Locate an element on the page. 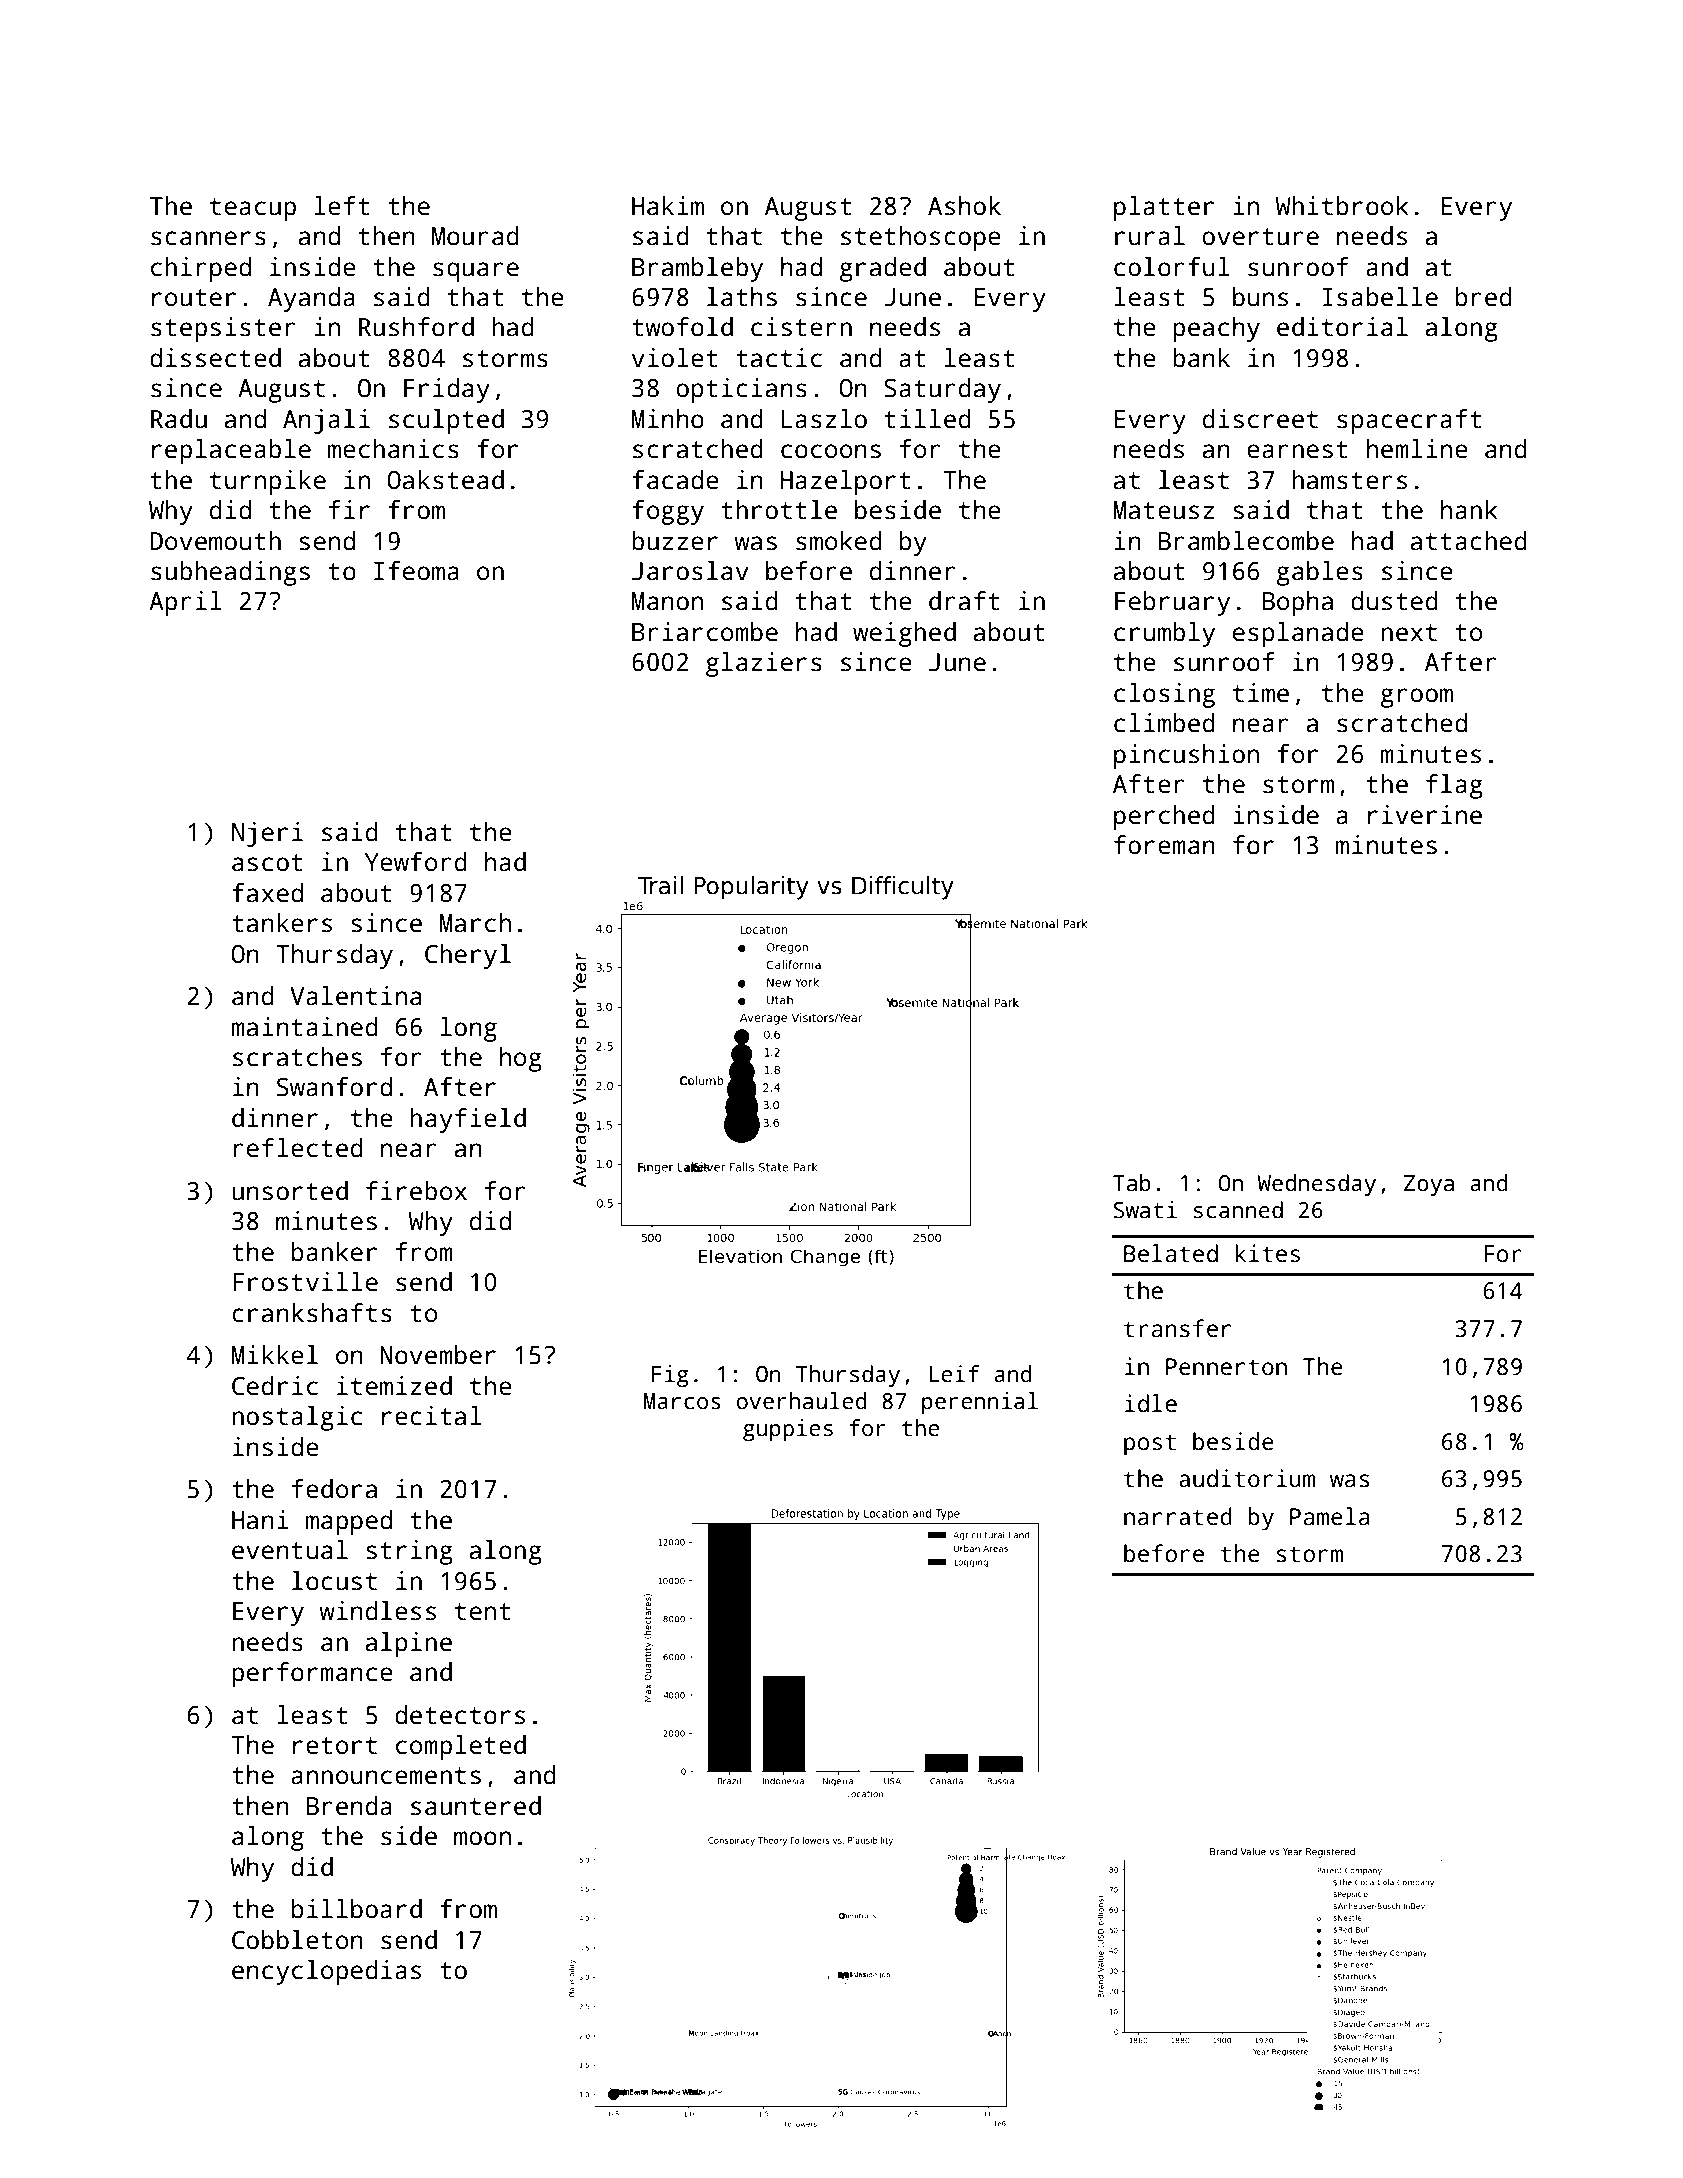 The width and height of the page is (1683, 2178). Mourad is located at coordinates (475, 236).
